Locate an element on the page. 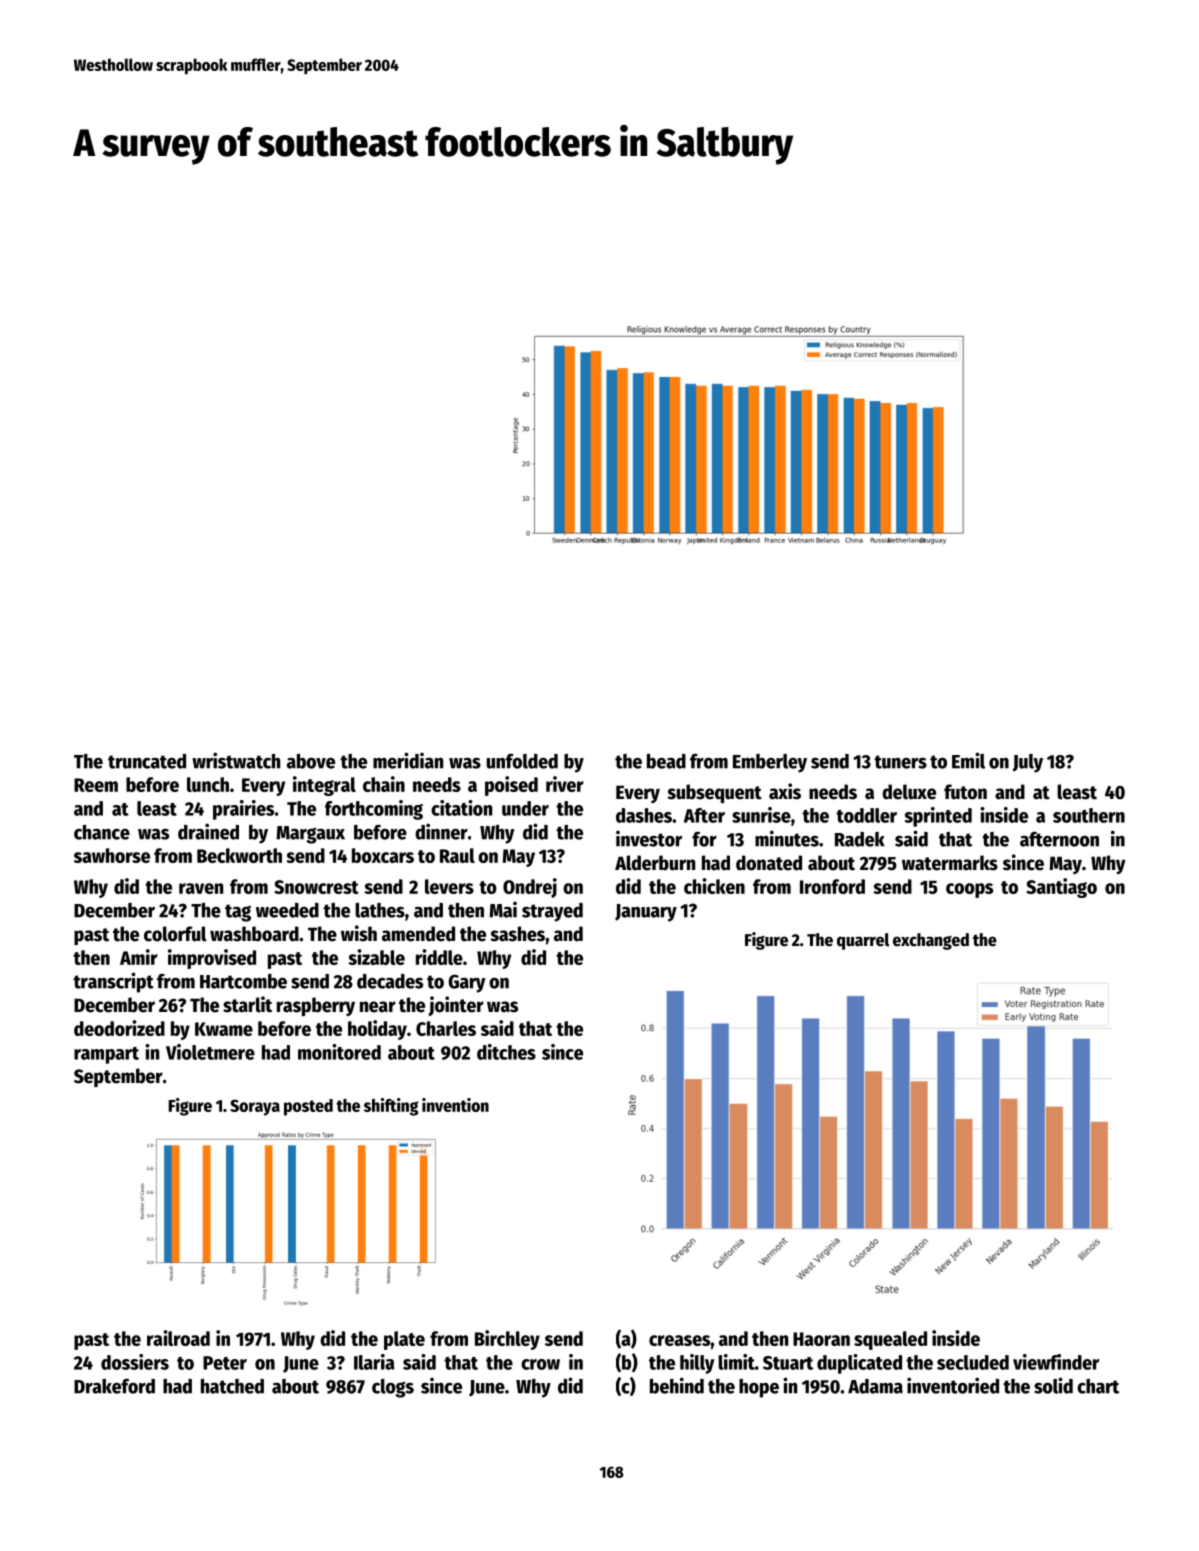  Emil is located at coordinates (968, 760).
